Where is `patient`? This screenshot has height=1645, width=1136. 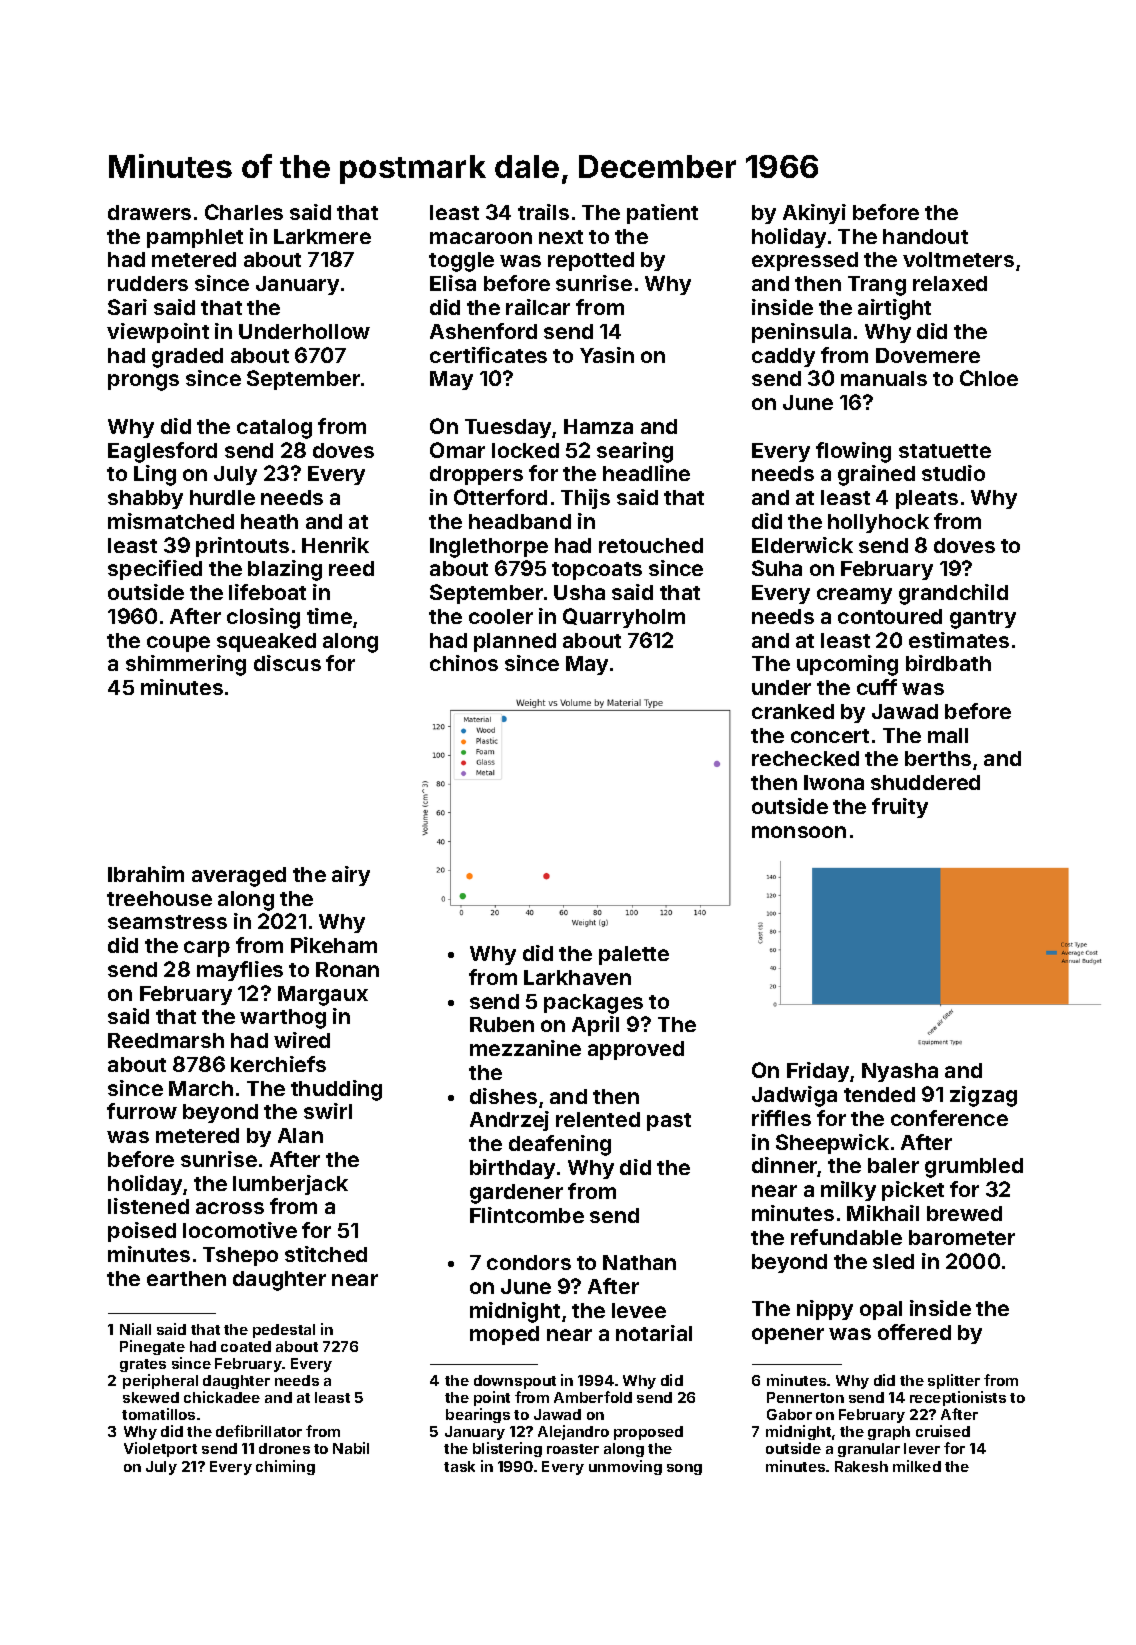 patient is located at coordinates (662, 214).
